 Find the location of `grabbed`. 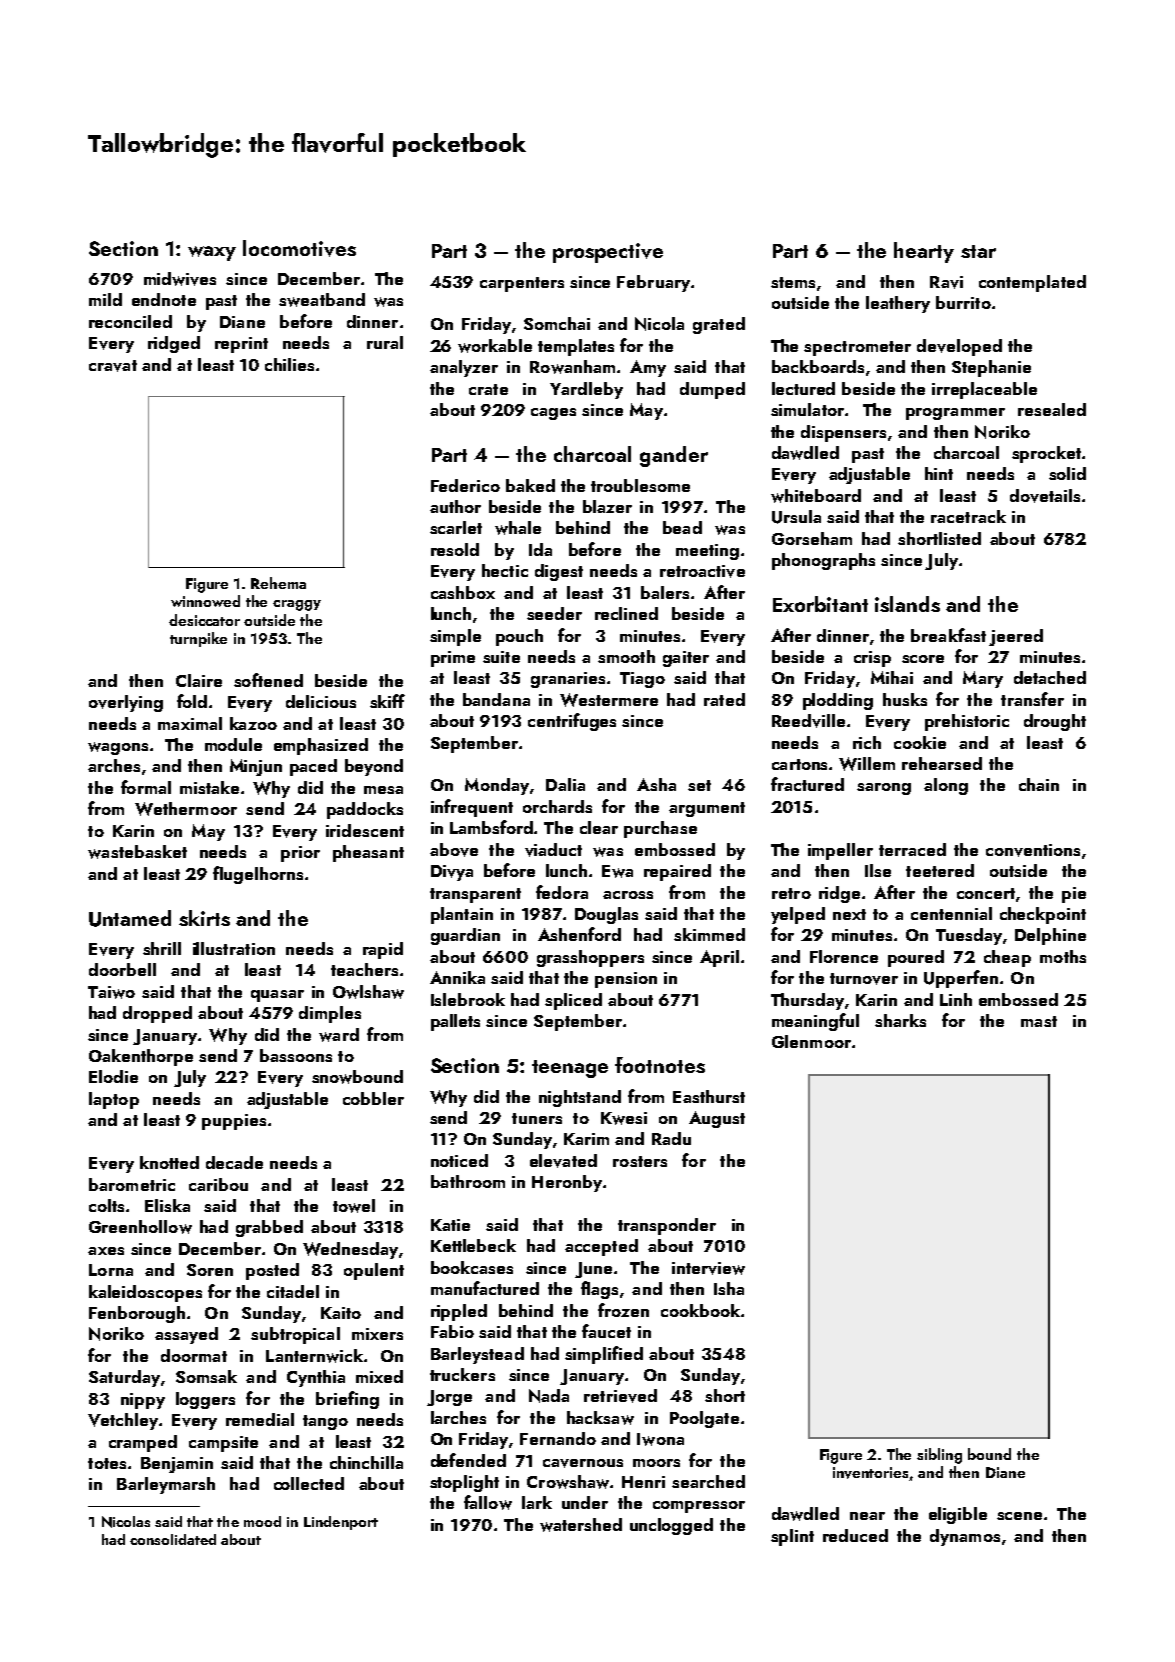

grabbed is located at coordinates (269, 1228).
